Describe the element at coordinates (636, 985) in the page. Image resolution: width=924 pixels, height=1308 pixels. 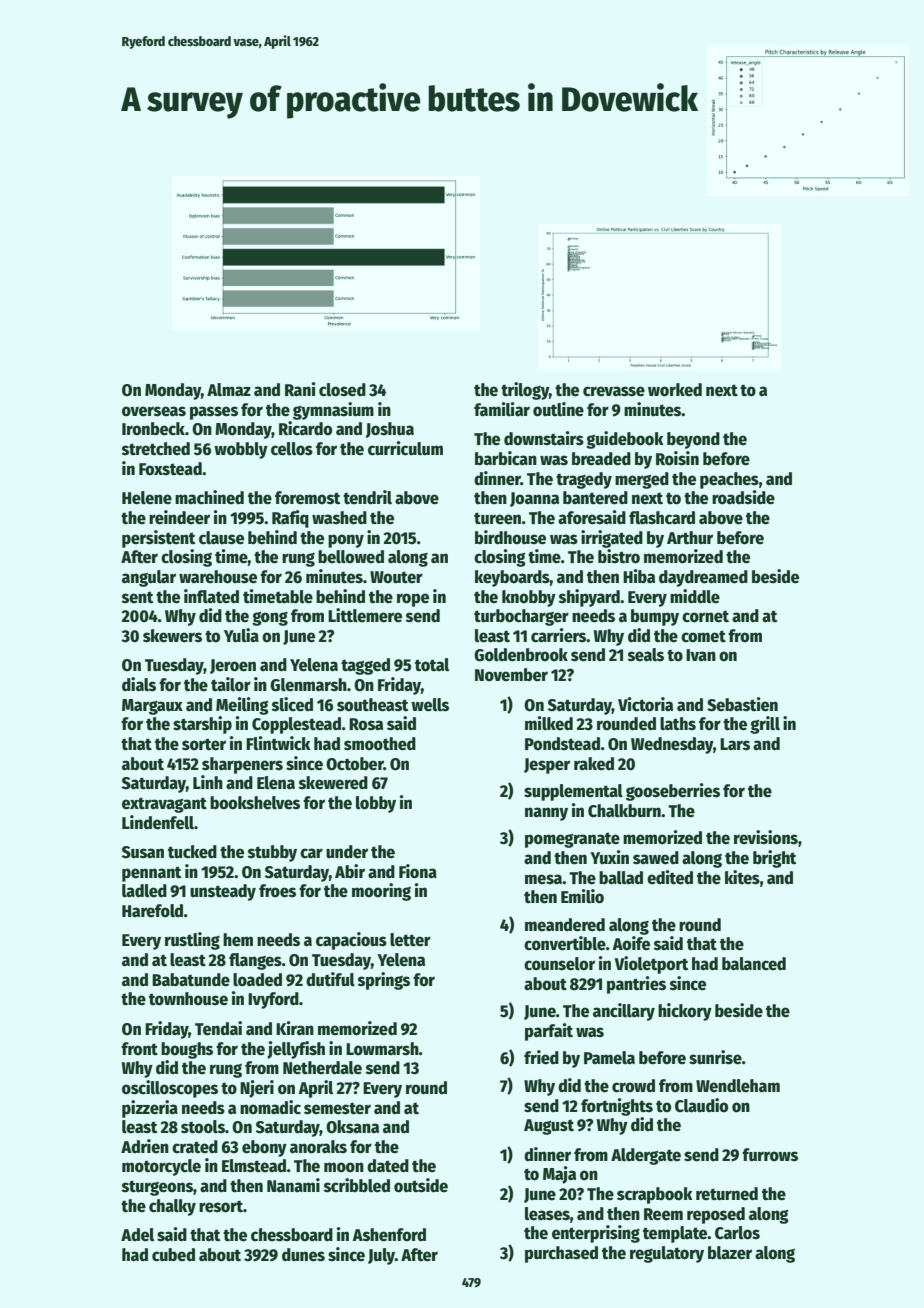
I see `pantries` at that location.
